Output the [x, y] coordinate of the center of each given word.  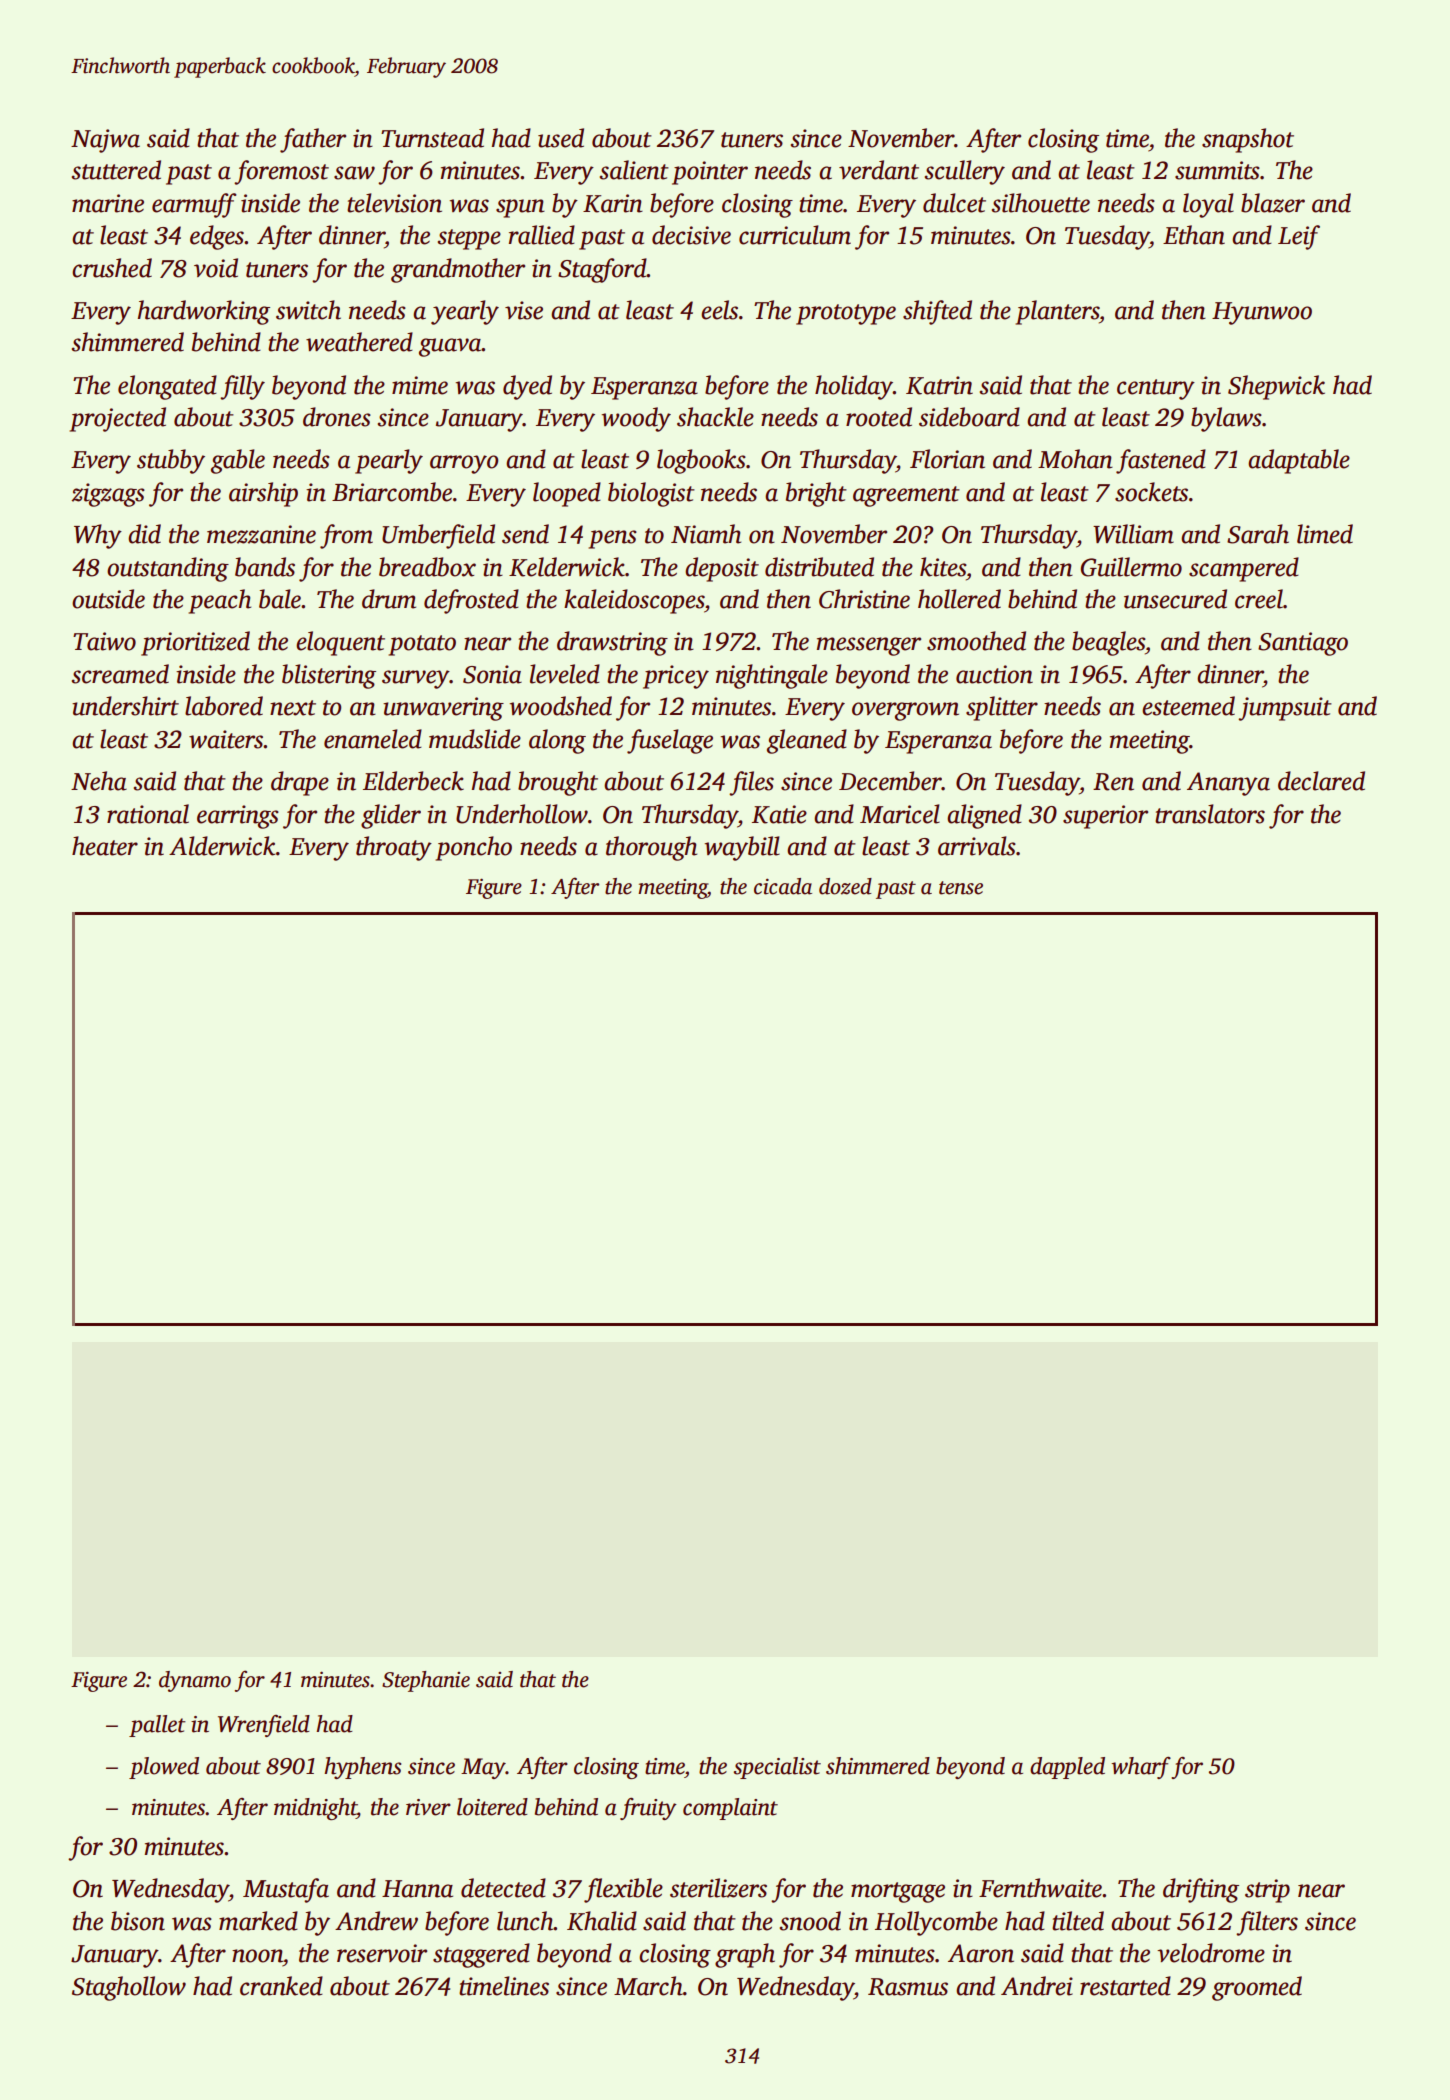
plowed [164, 1768]
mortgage [898, 1892]
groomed [1257, 1988]
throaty [394, 848]
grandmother [458, 270]
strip [1267, 1891]
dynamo [195, 1681]
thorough [651, 848]
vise [524, 310]
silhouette [1041, 203]
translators [1210, 814]
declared [1321, 781]
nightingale [772, 676]
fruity [648, 1809]
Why [98, 536]
